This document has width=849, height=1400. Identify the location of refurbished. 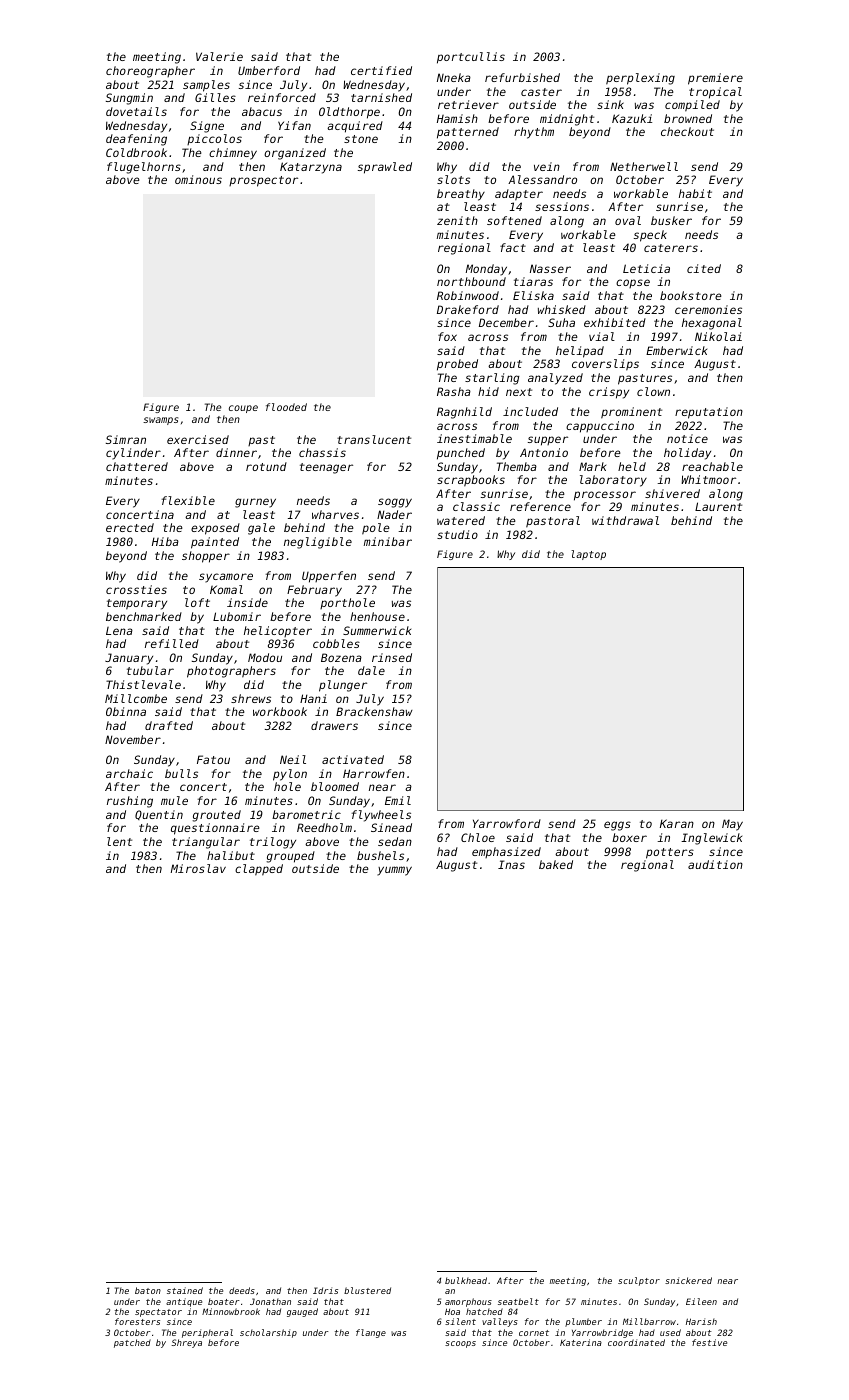
(522, 77).
